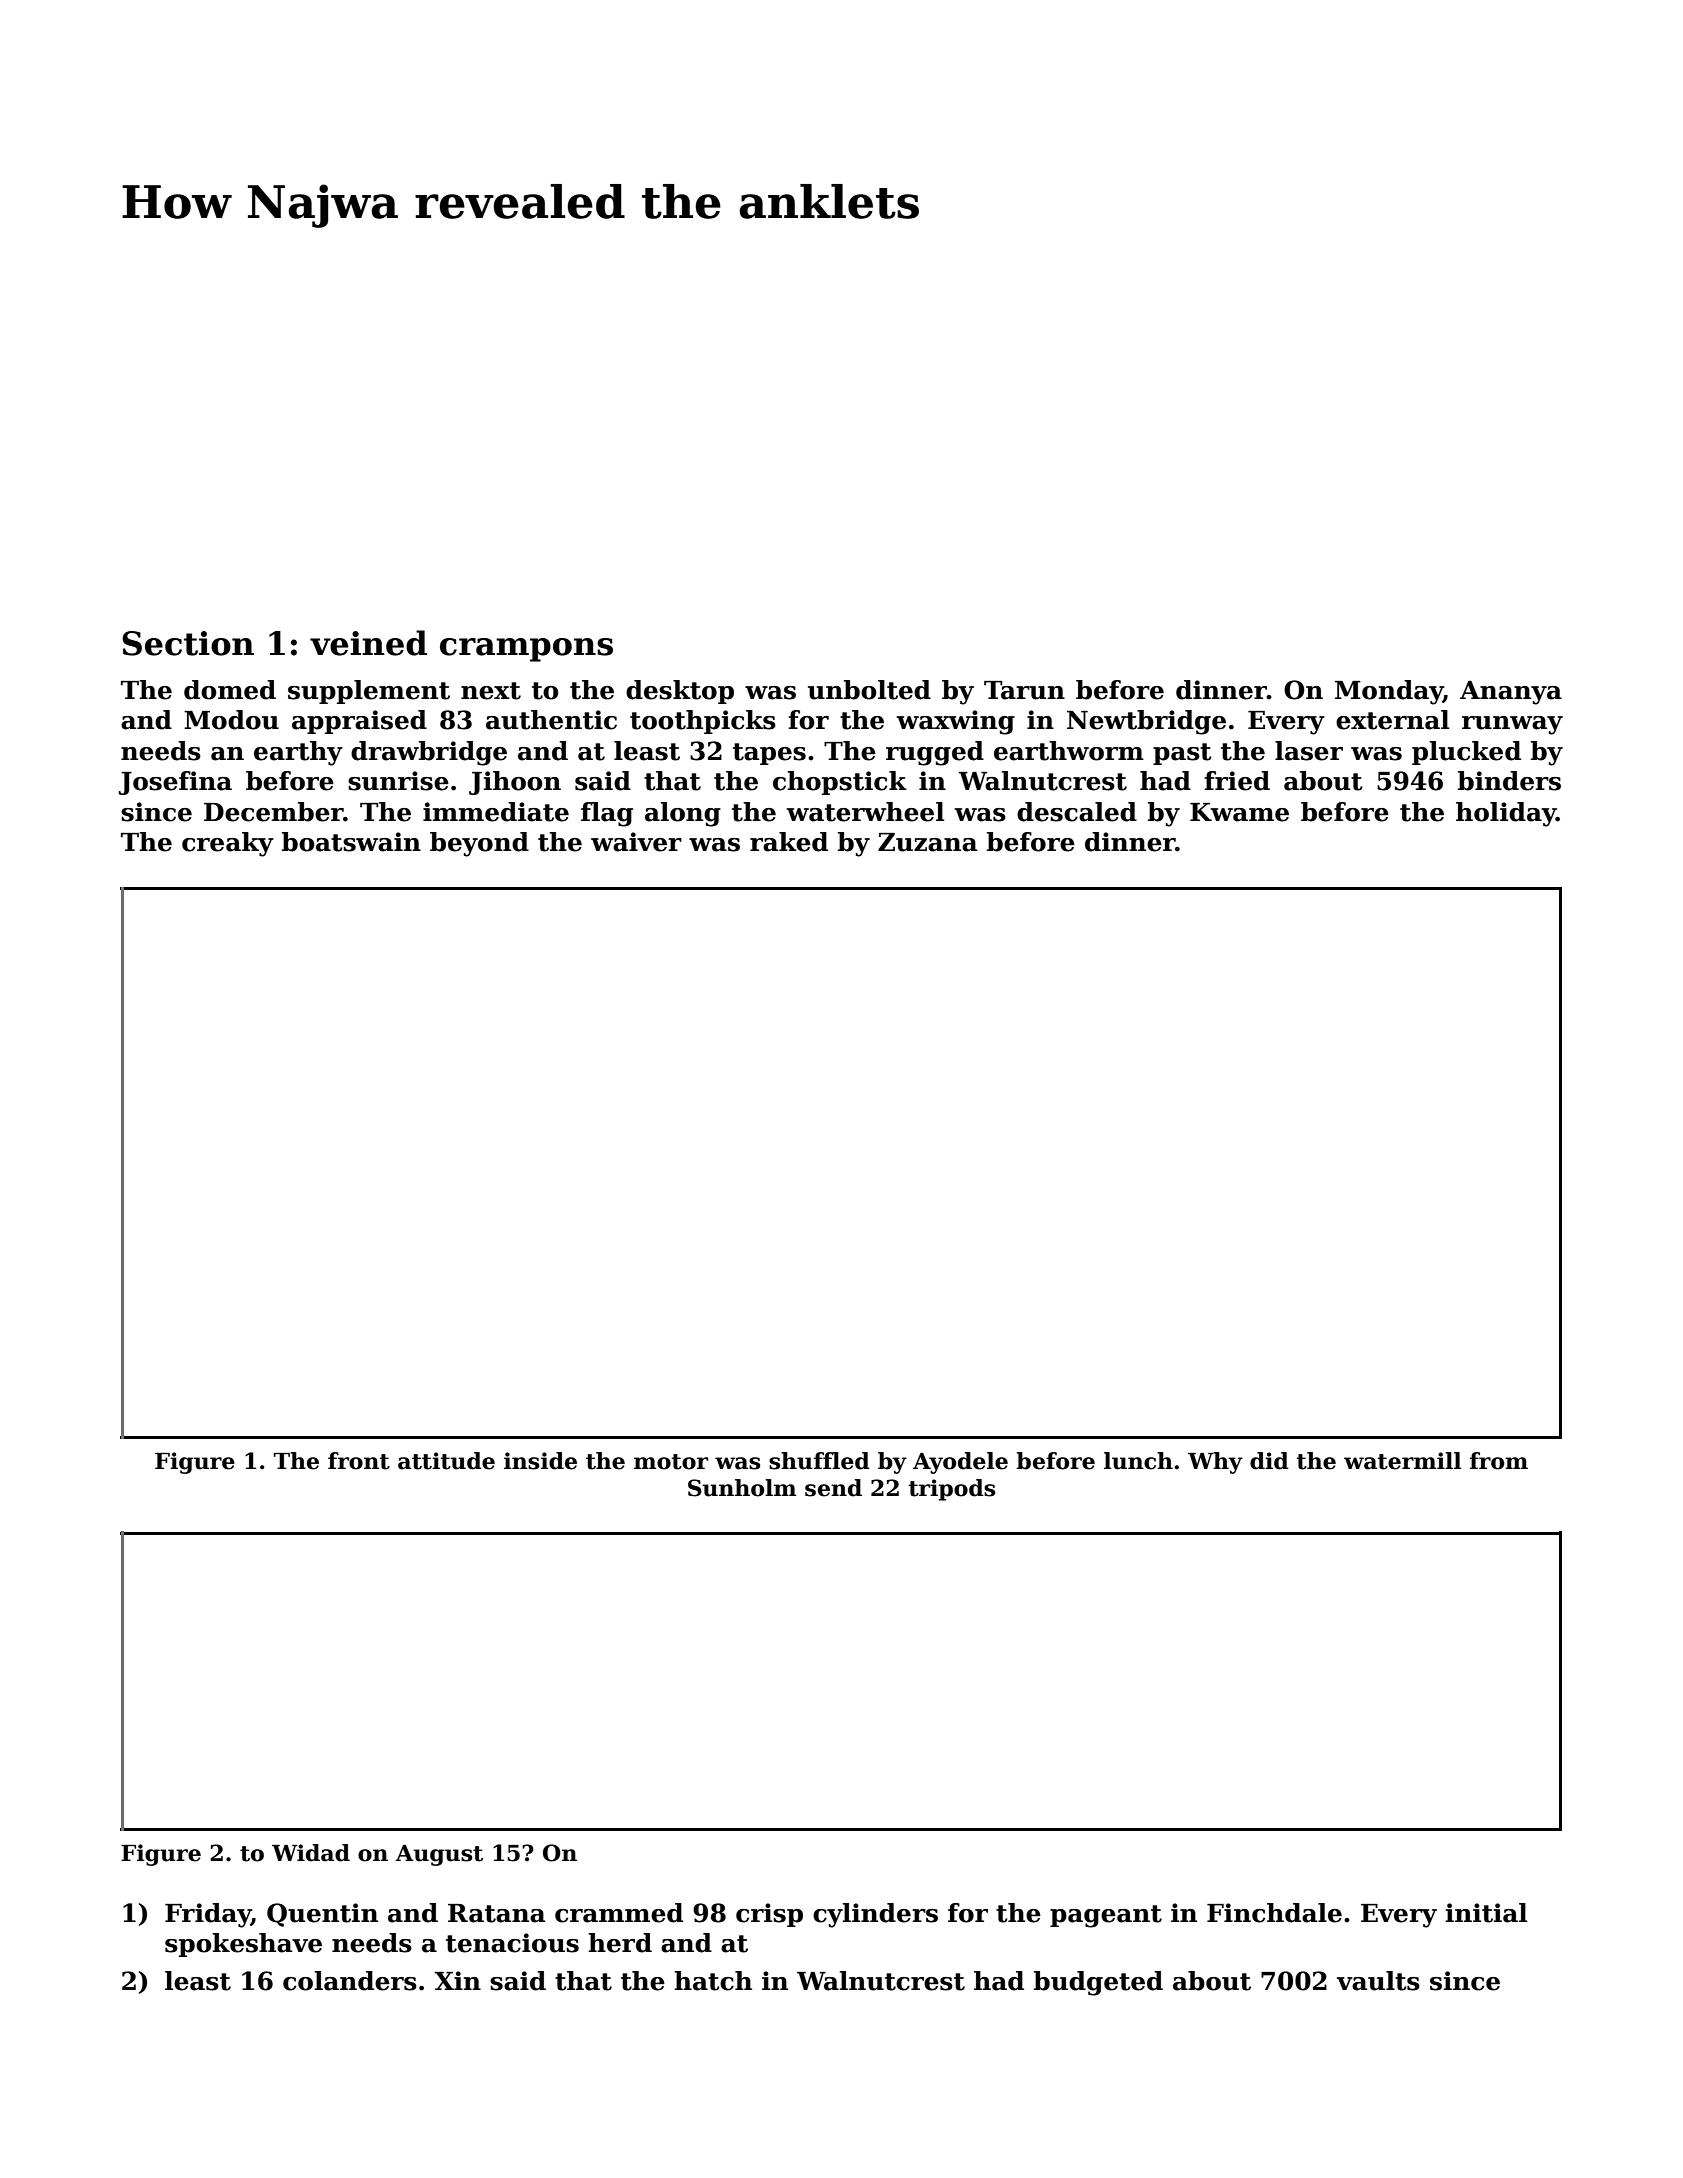 The image size is (1683, 2178). What do you see at coordinates (231, 720) in the screenshot?
I see `Modou` at bounding box center [231, 720].
